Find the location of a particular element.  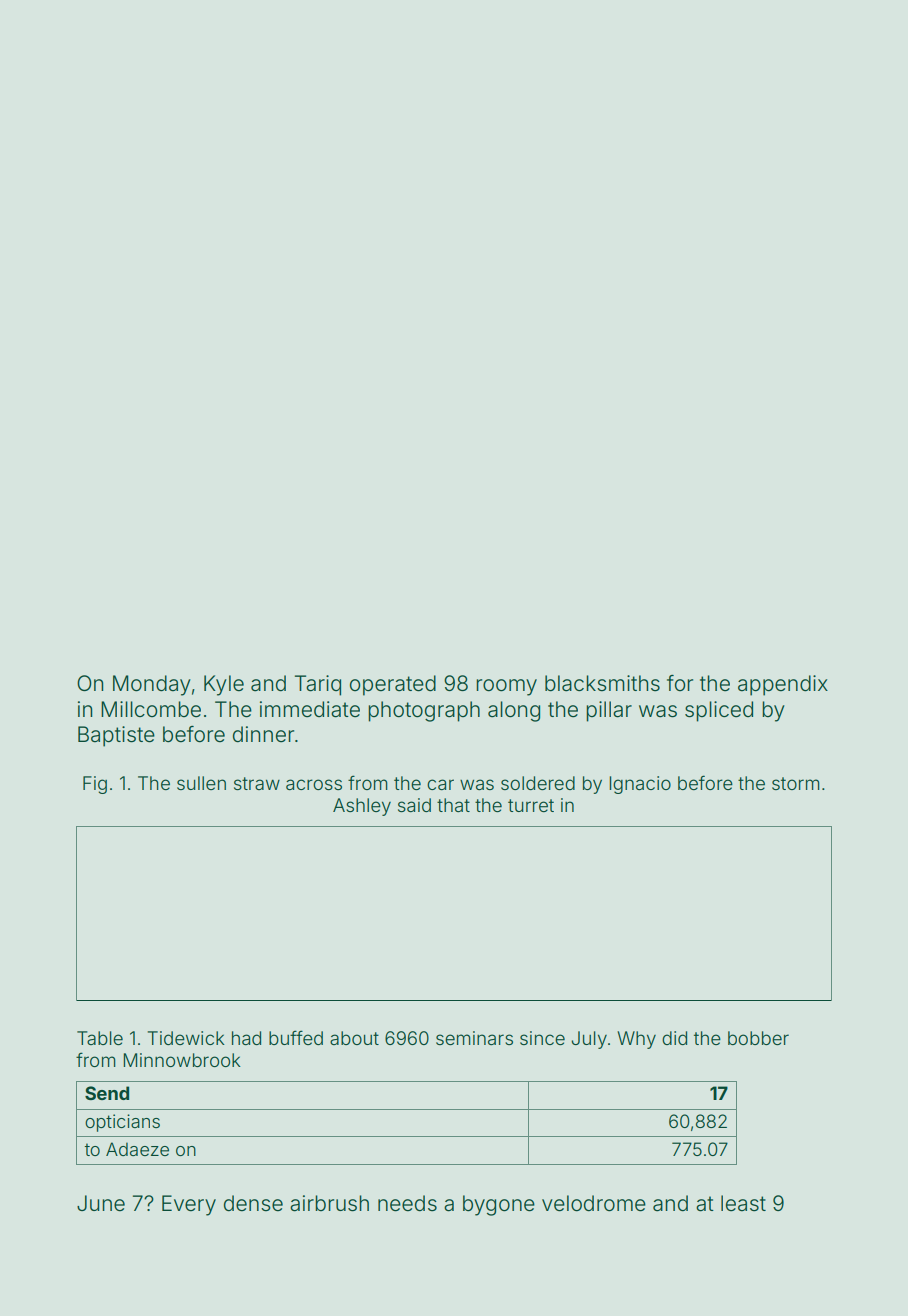

needs is located at coordinates (407, 1203).
